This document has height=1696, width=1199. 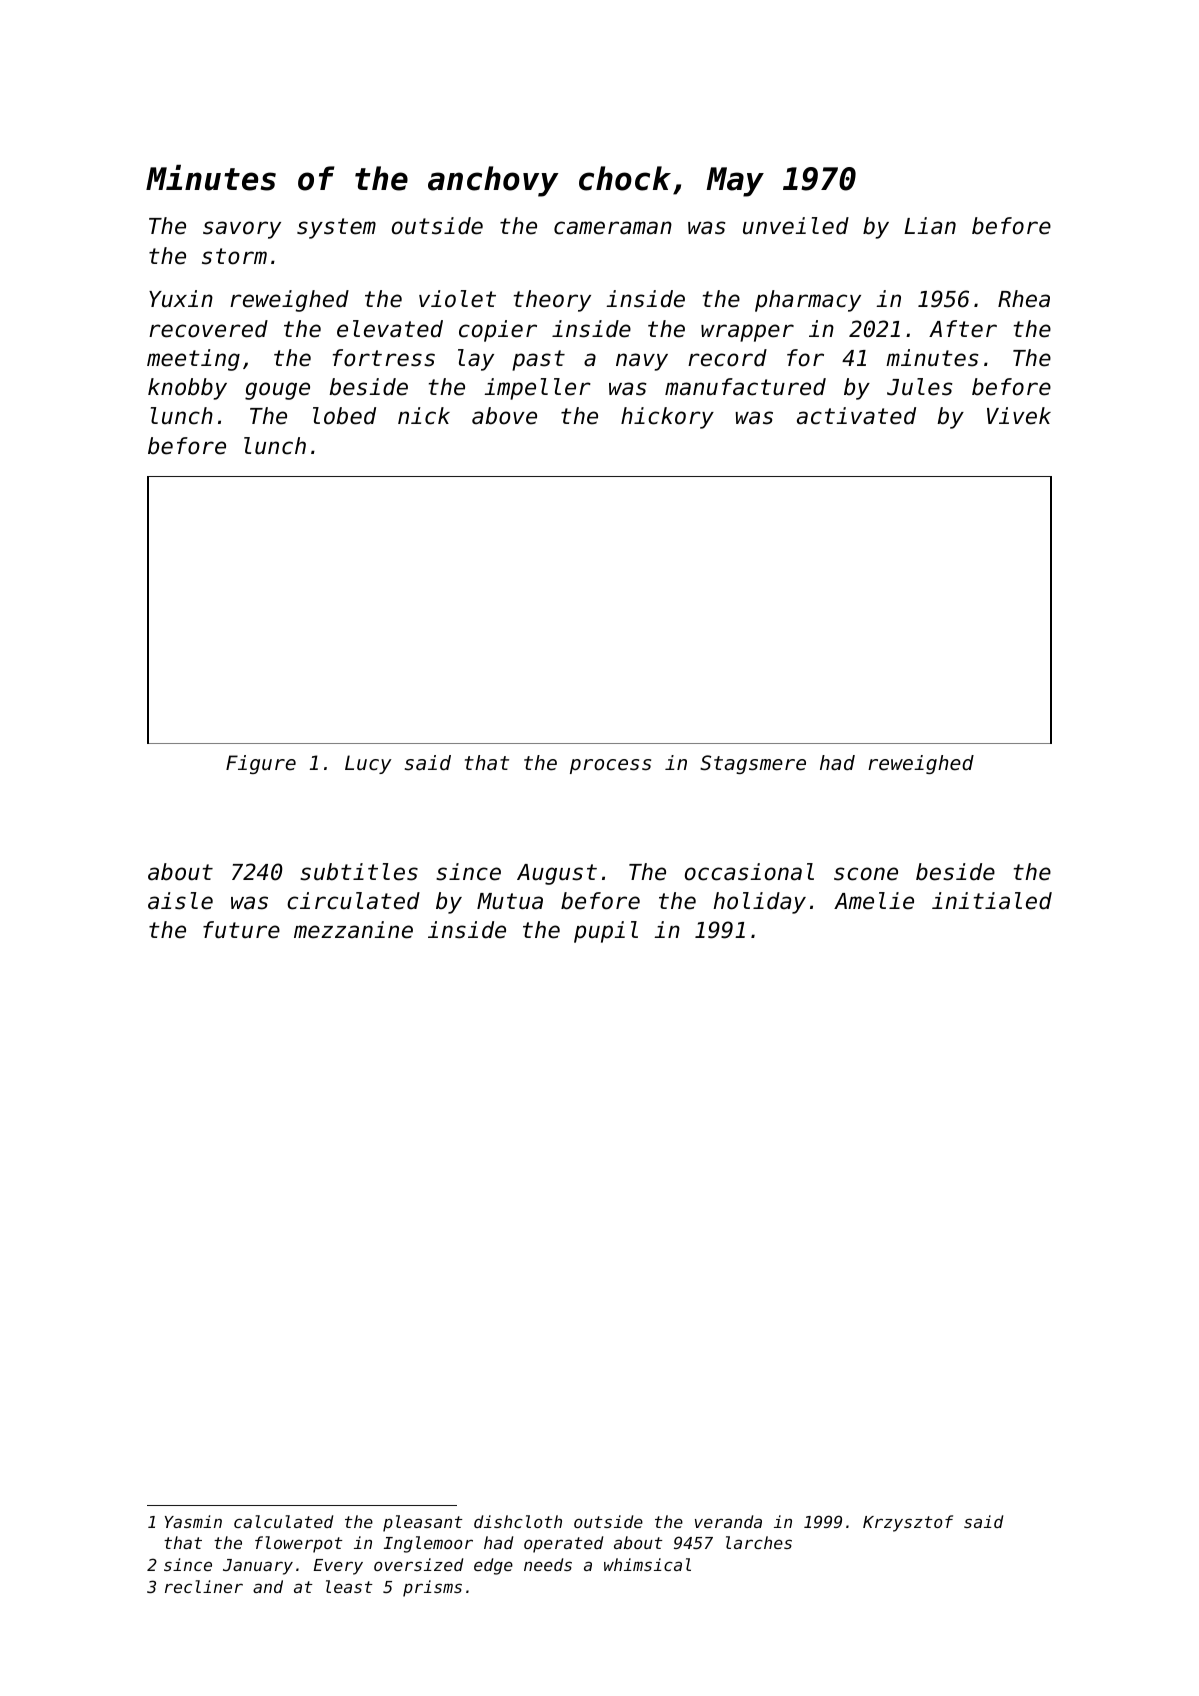 I want to click on whimsical, so click(x=647, y=1564).
